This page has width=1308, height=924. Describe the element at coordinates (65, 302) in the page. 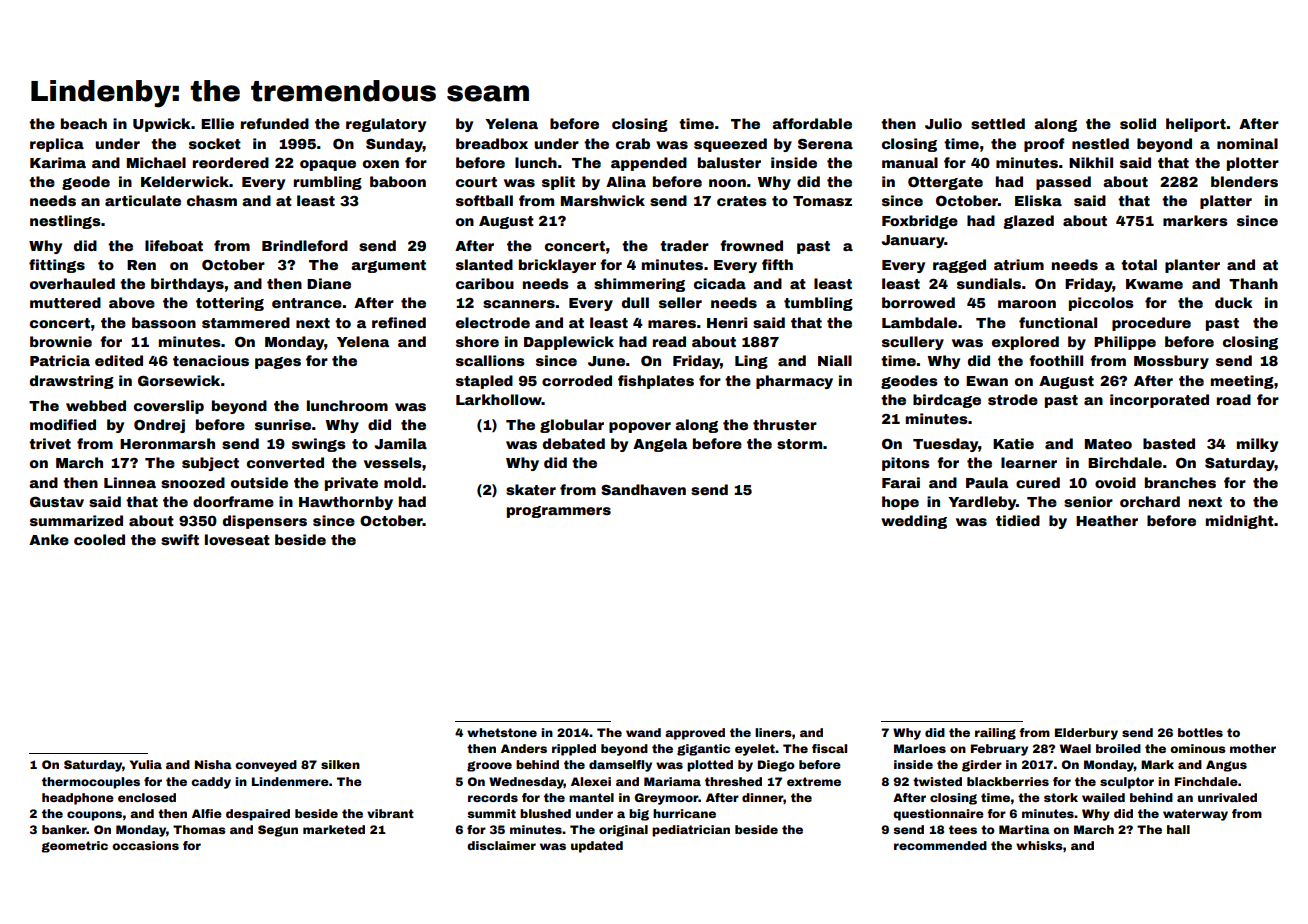

I see `muttered` at that location.
